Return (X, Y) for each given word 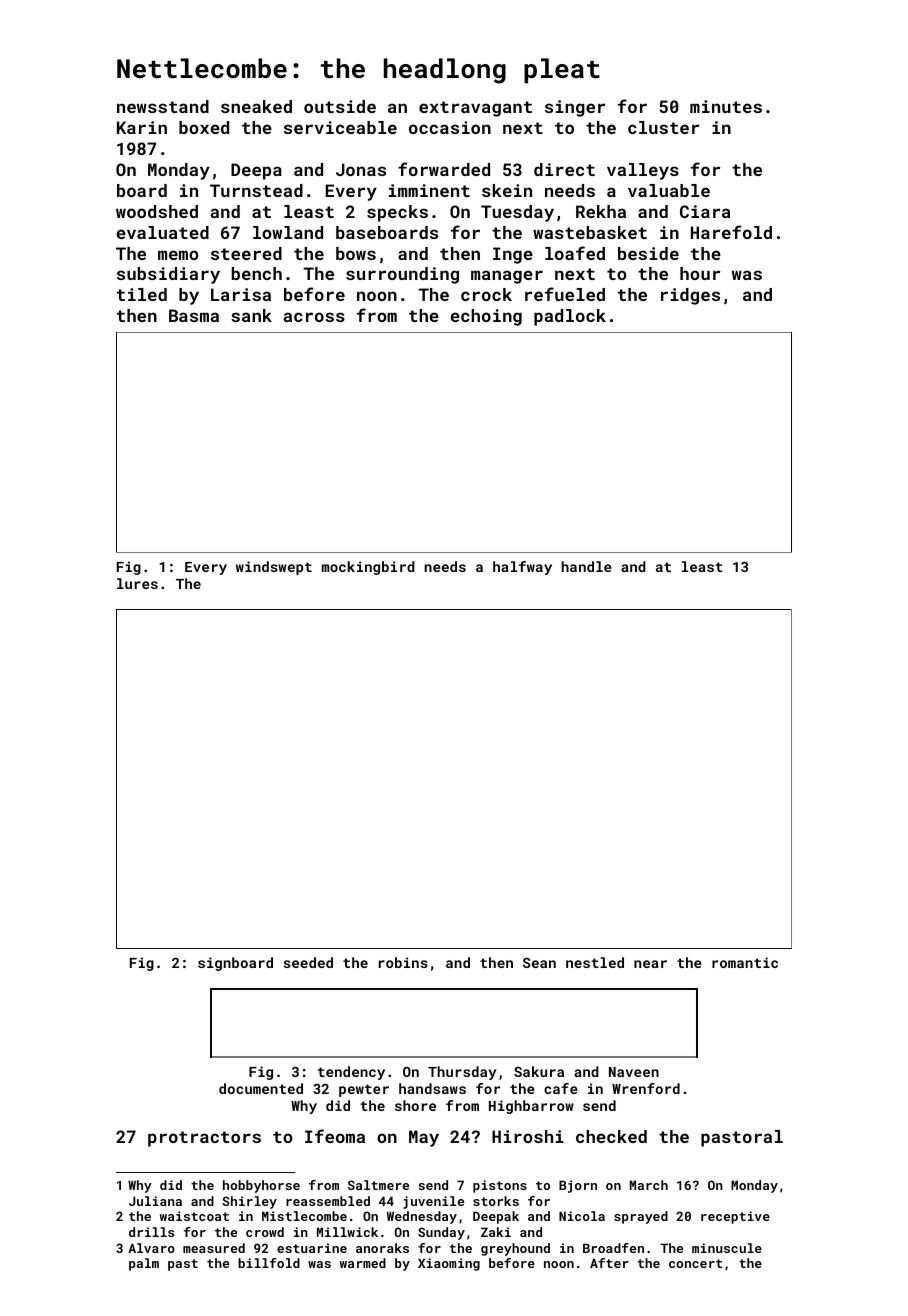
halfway (522, 568)
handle (586, 566)
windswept (274, 568)
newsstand (163, 106)
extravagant (475, 109)
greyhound (515, 1249)
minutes (726, 106)
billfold (269, 1263)
